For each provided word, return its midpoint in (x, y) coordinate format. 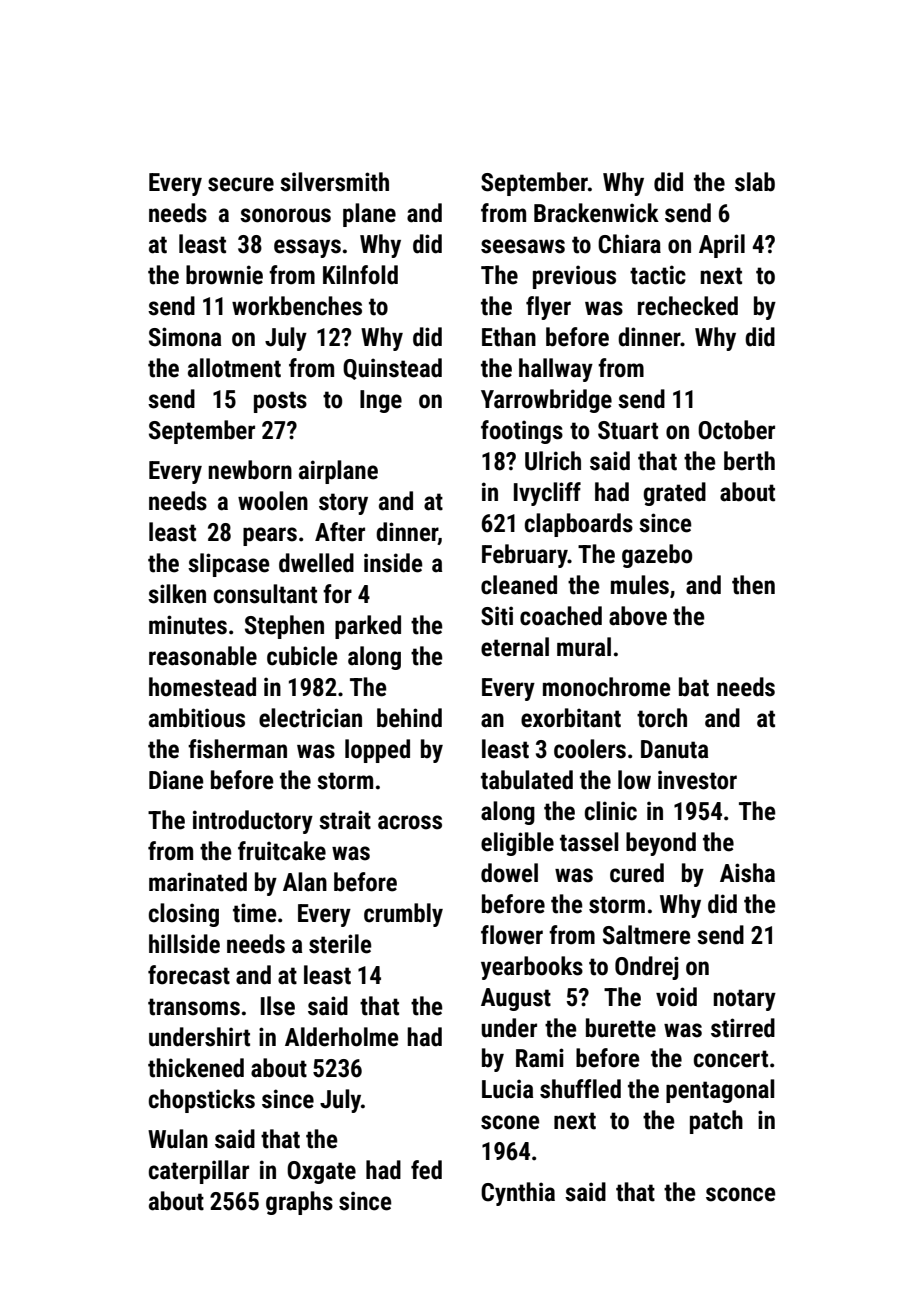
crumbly (403, 915)
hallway (556, 370)
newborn (250, 470)
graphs (299, 1203)
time (255, 913)
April (722, 246)
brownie (224, 275)
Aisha (747, 873)
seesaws (523, 246)
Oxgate (321, 1172)
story (343, 504)
